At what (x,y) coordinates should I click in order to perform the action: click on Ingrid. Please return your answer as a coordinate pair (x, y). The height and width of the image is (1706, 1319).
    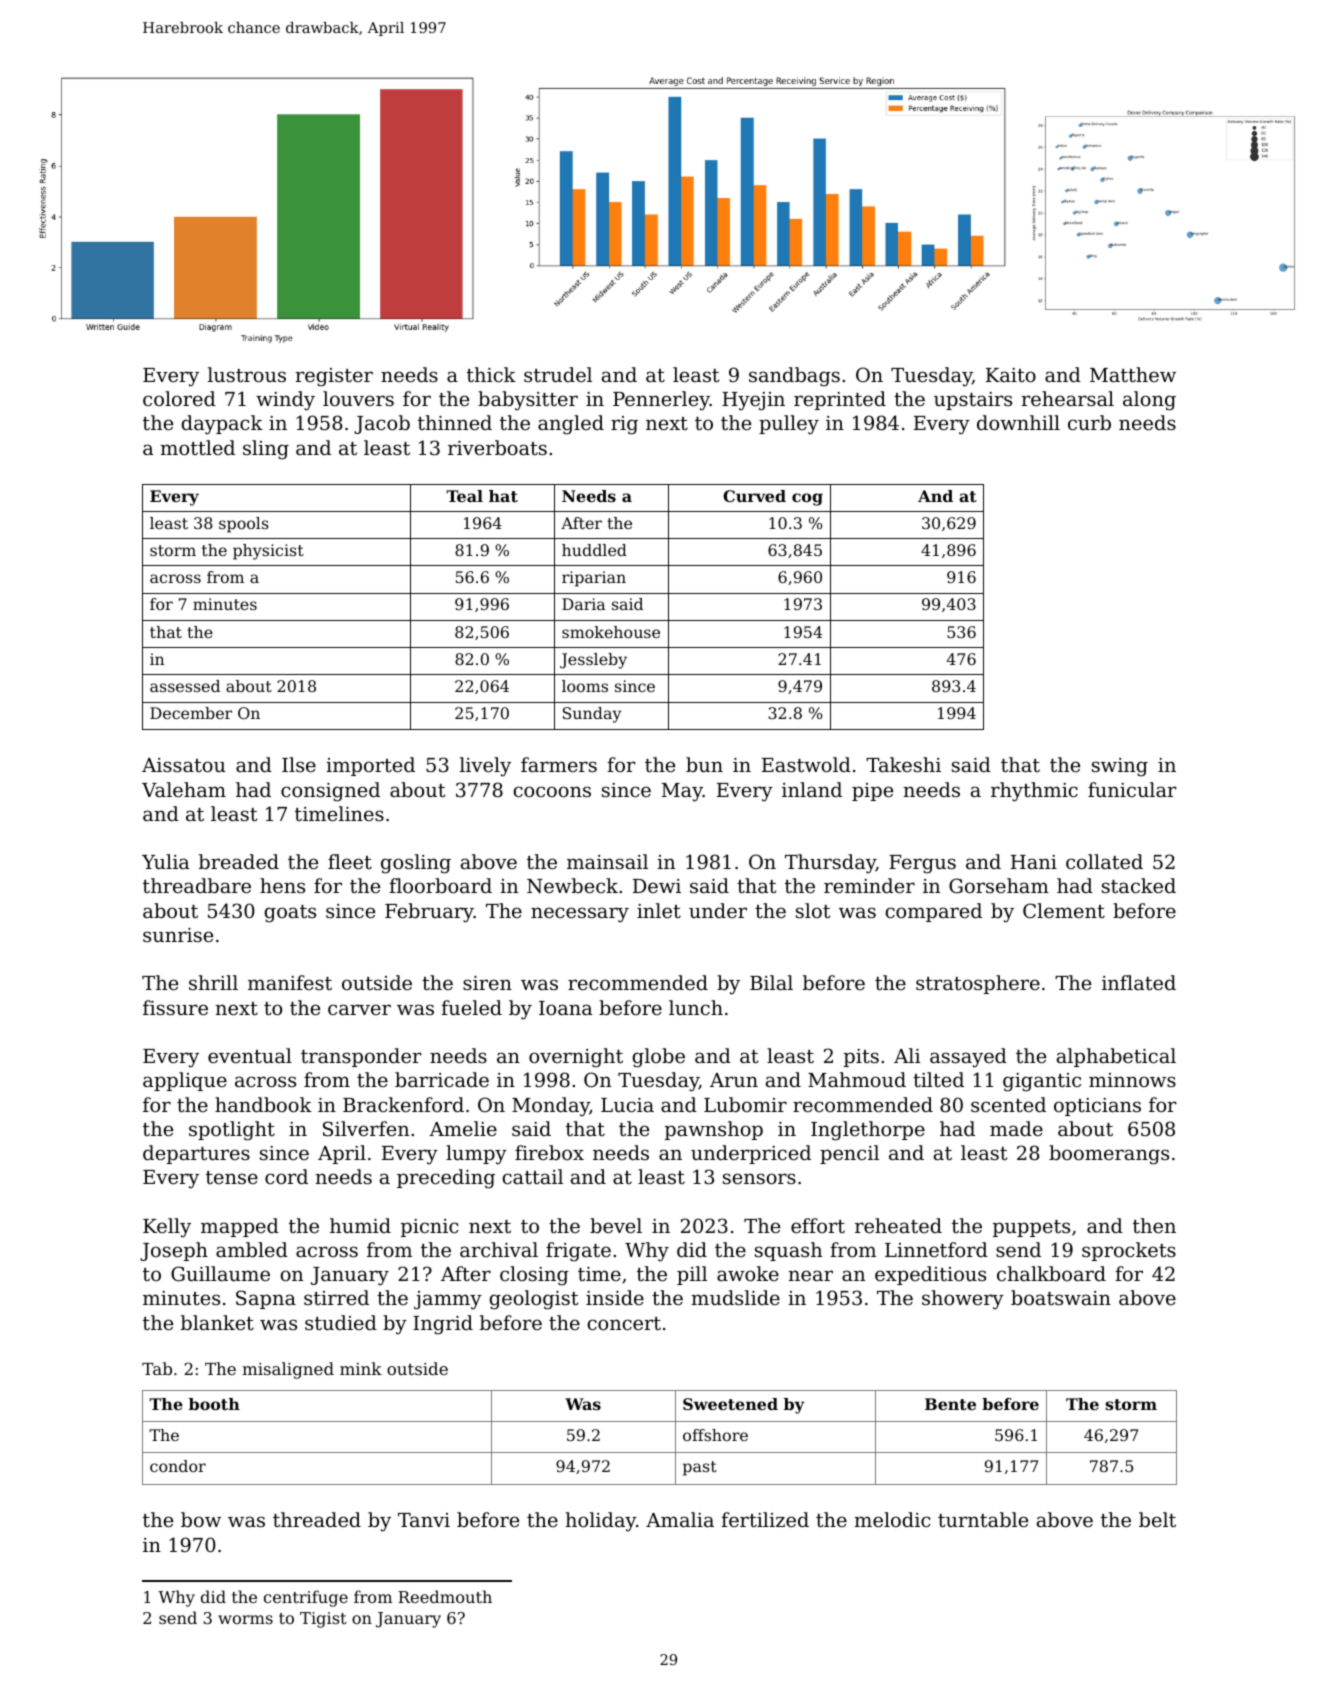
    Looking at the image, I should click on (443, 1325).
